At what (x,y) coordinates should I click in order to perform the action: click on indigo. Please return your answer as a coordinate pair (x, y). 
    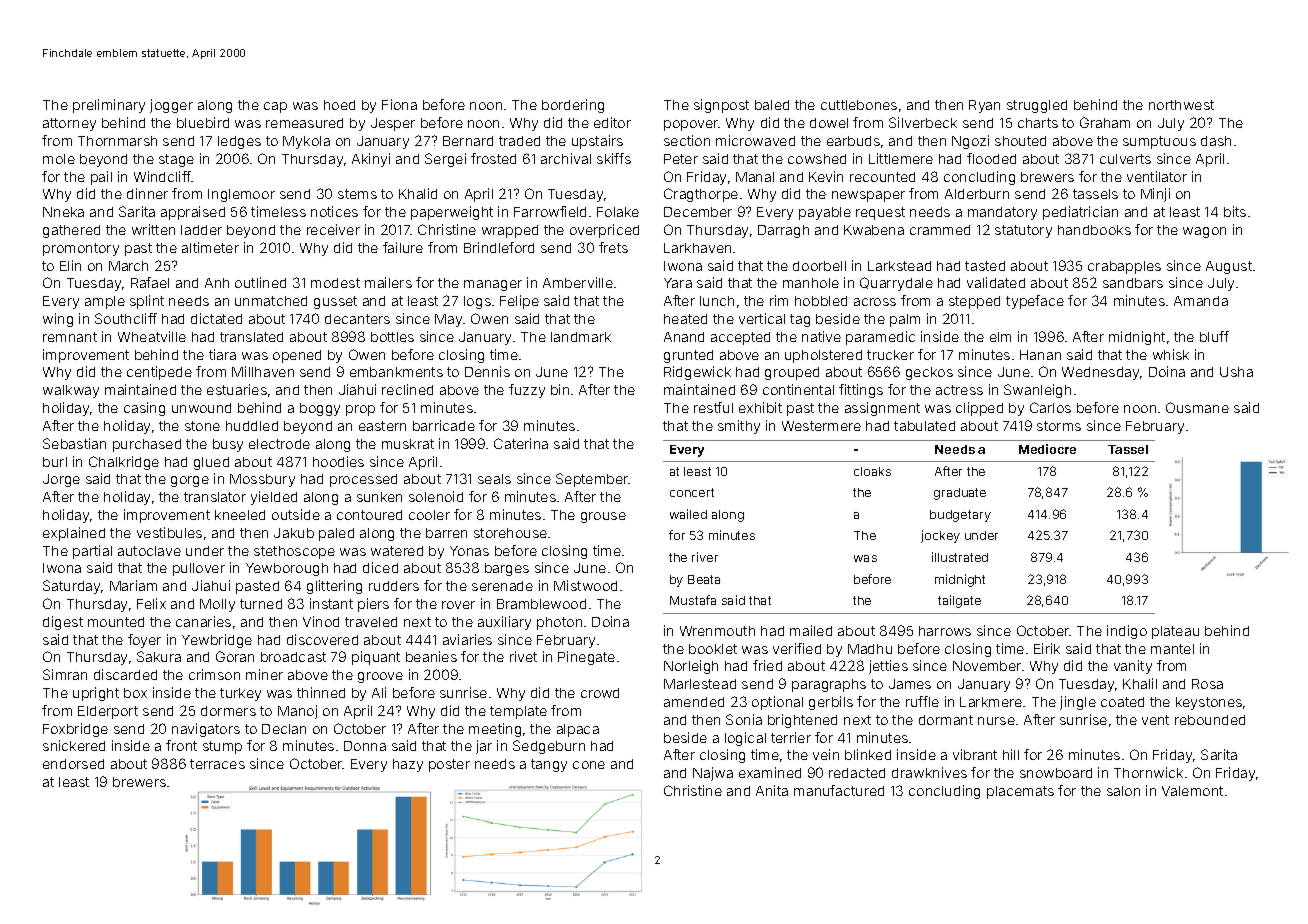
    Looking at the image, I should click on (1127, 632).
